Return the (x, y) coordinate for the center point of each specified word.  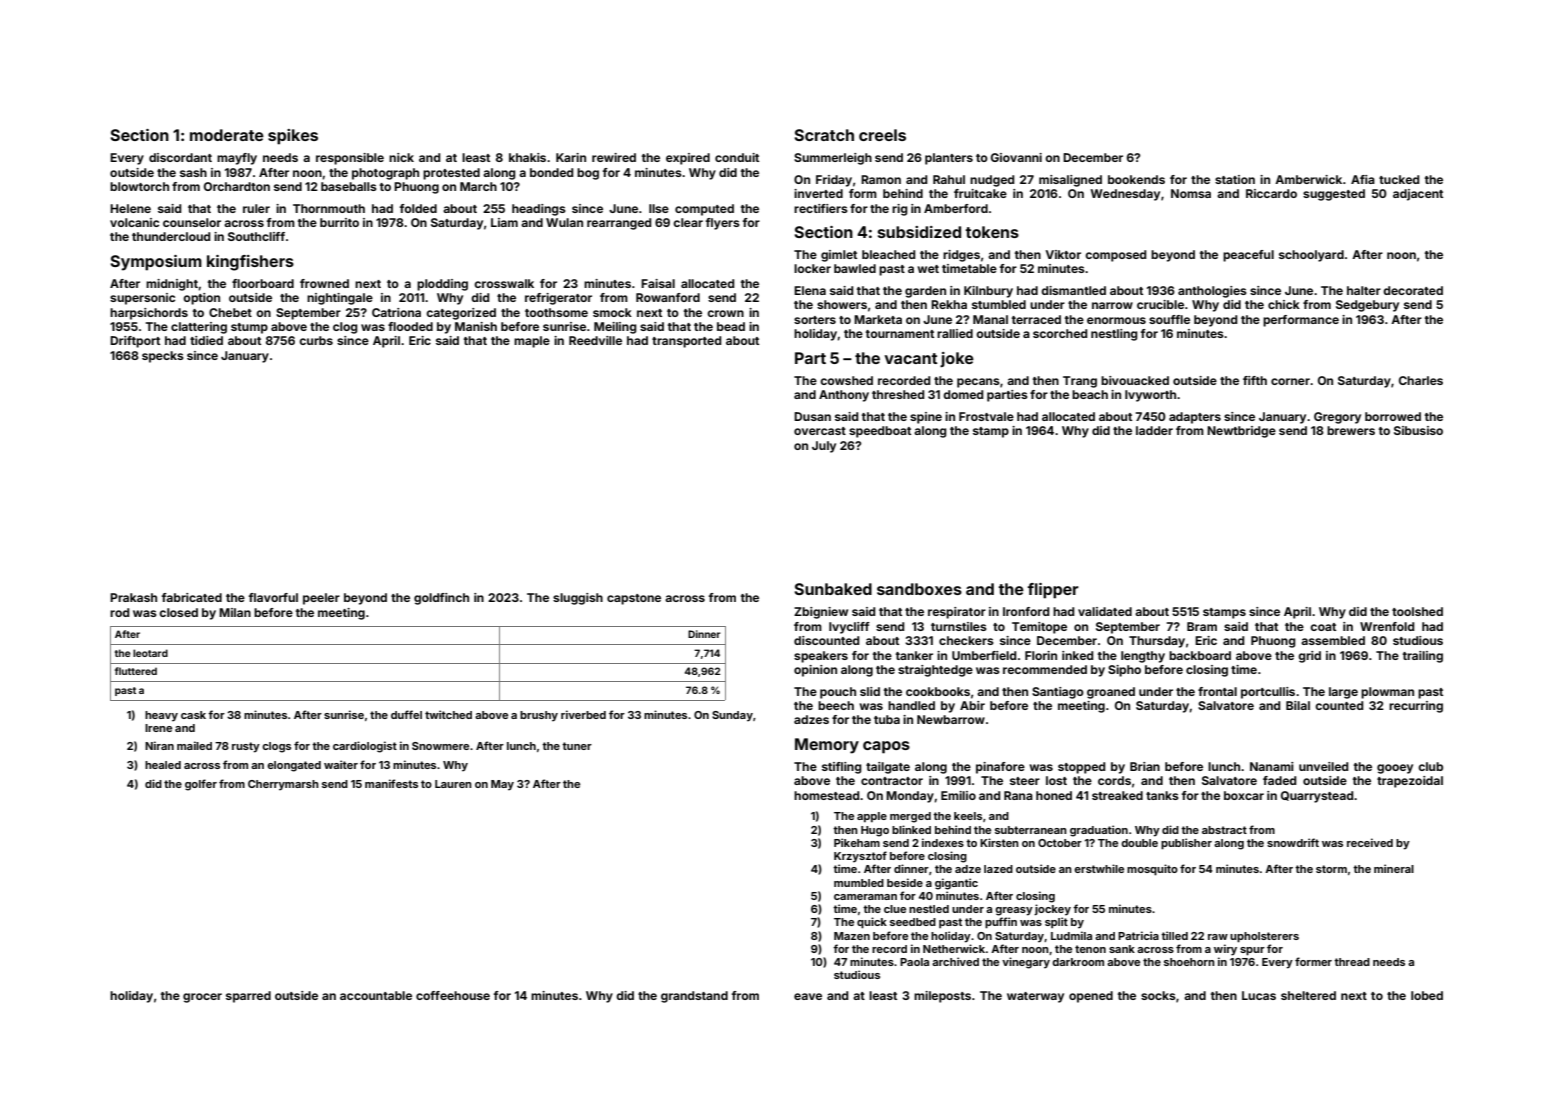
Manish (476, 326)
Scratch (824, 135)
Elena (810, 290)
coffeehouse (453, 995)
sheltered (1308, 995)
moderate (227, 135)
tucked (1399, 179)
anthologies (1212, 292)
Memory (827, 746)
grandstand (694, 997)
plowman (1387, 693)
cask (193, 715)
